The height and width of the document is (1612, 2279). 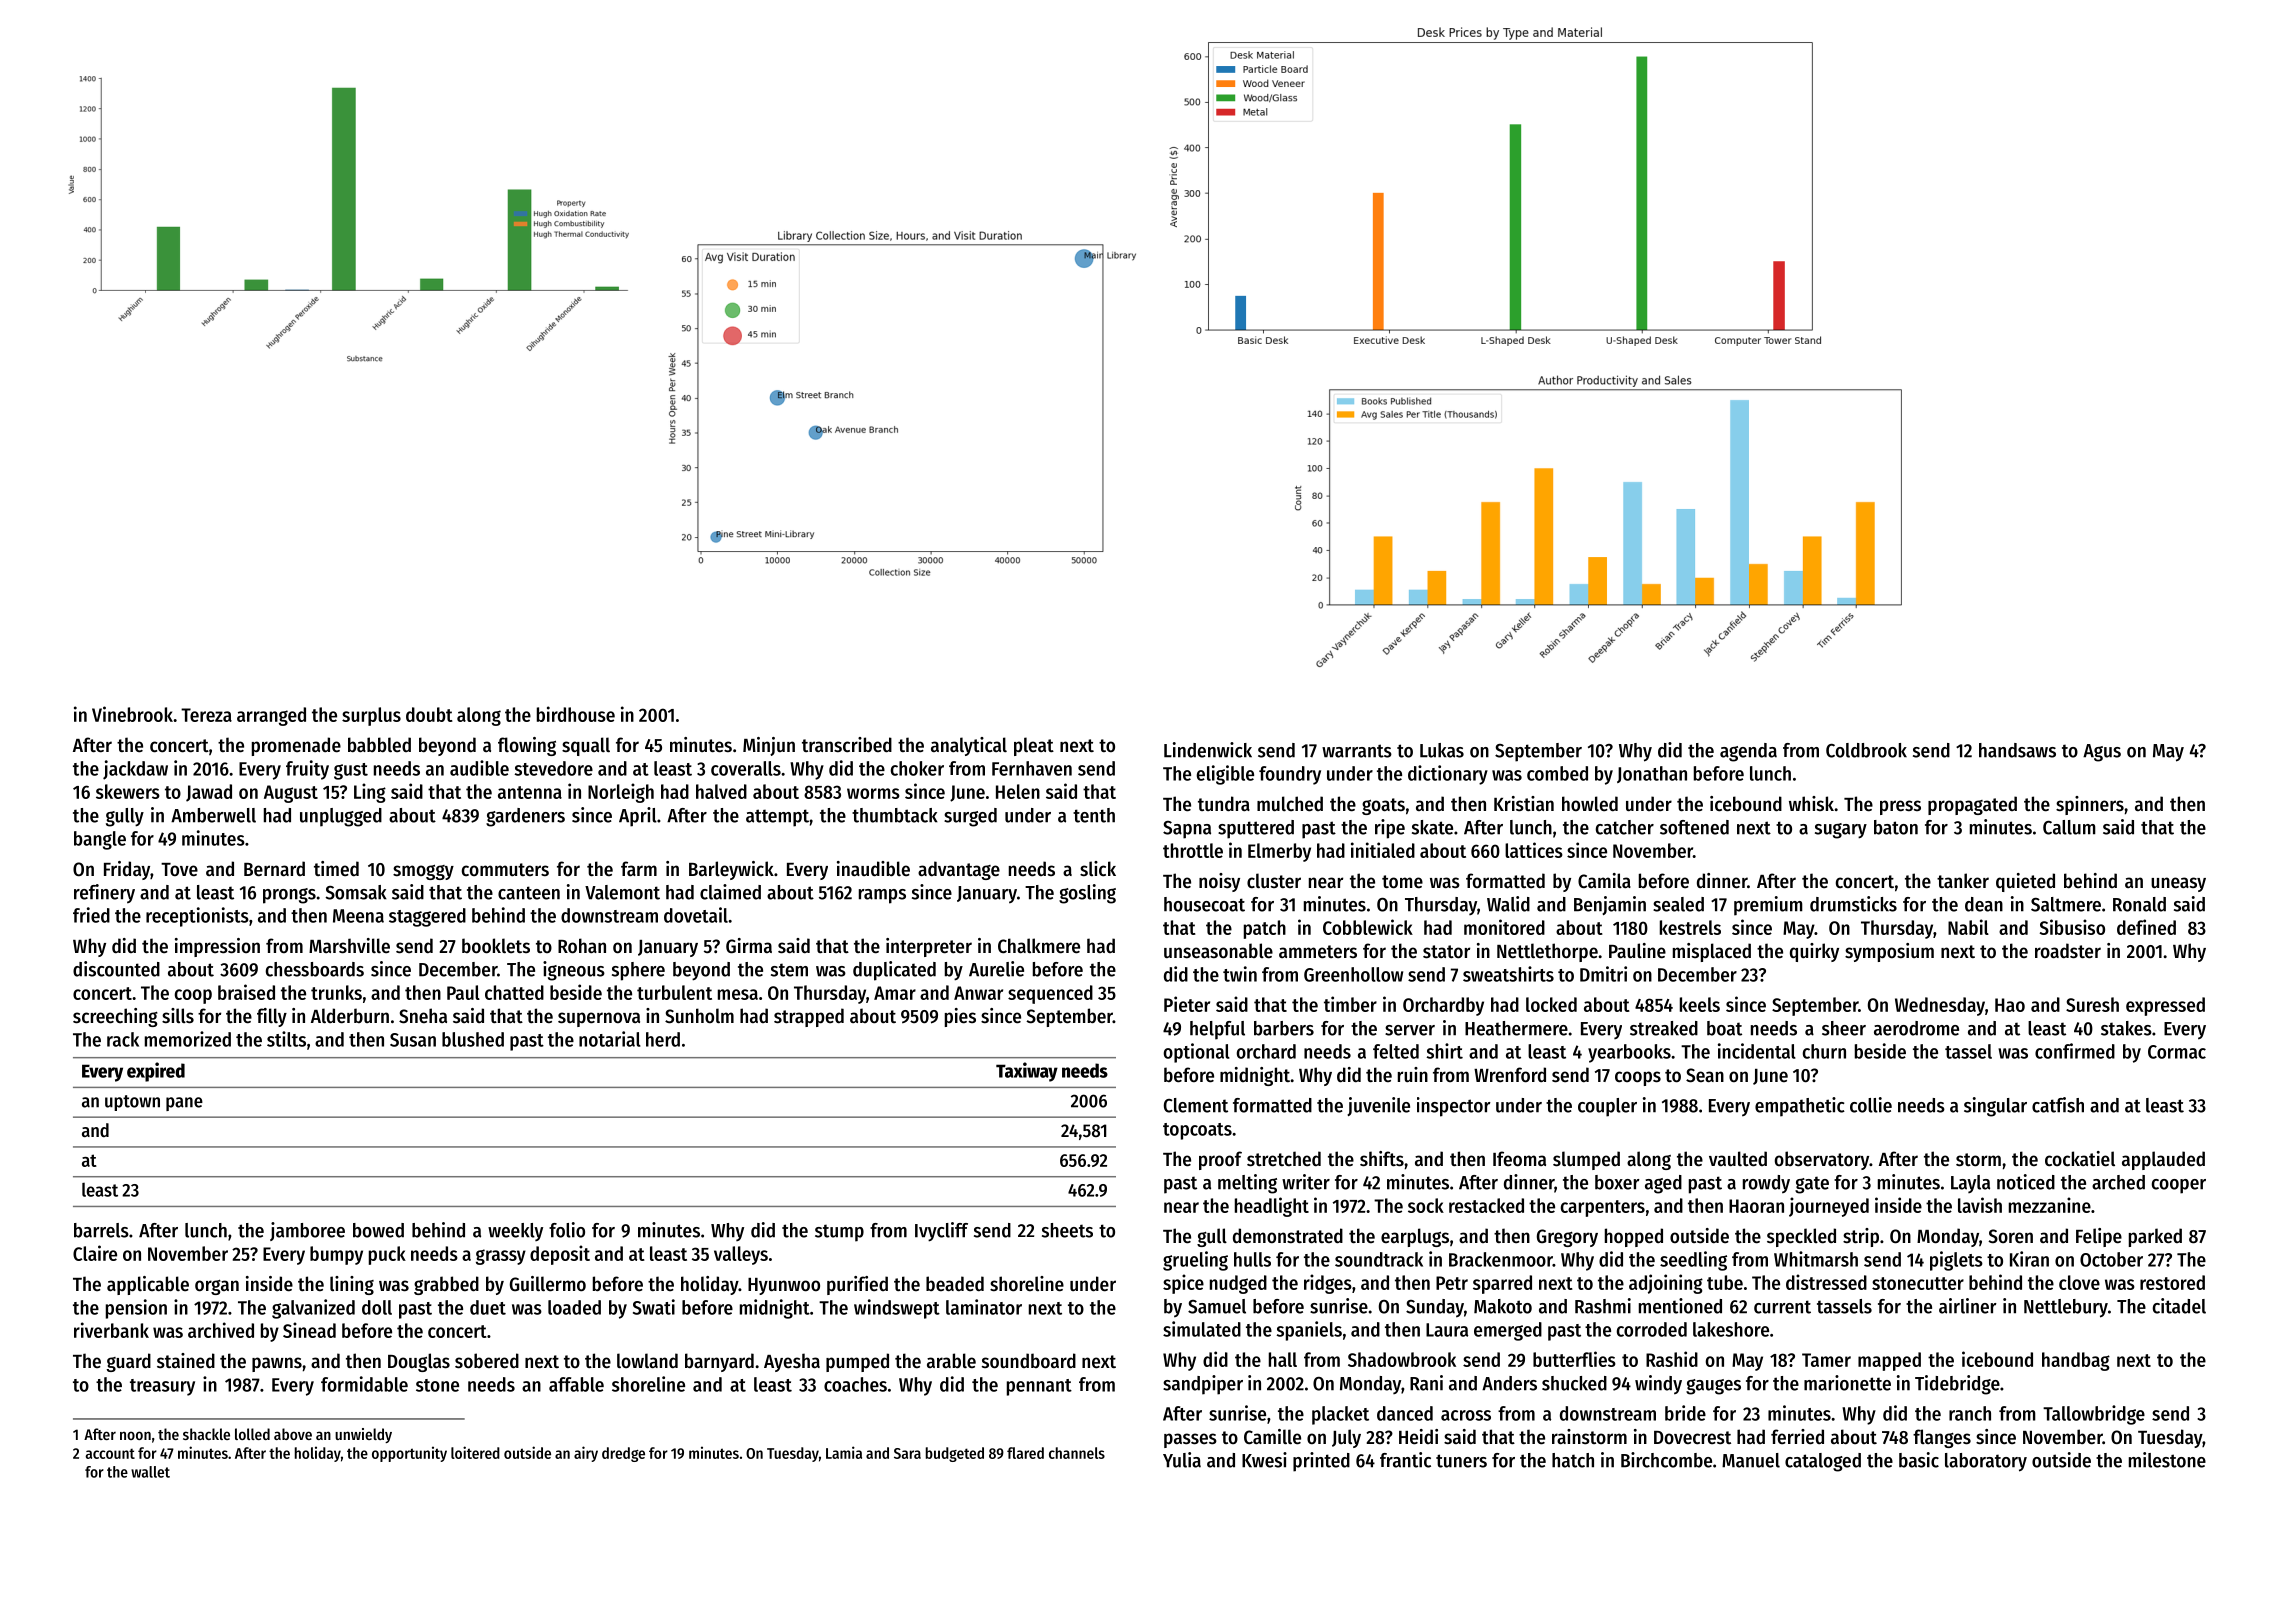 I want to click on wallet, so click(x=150, y=1472).
